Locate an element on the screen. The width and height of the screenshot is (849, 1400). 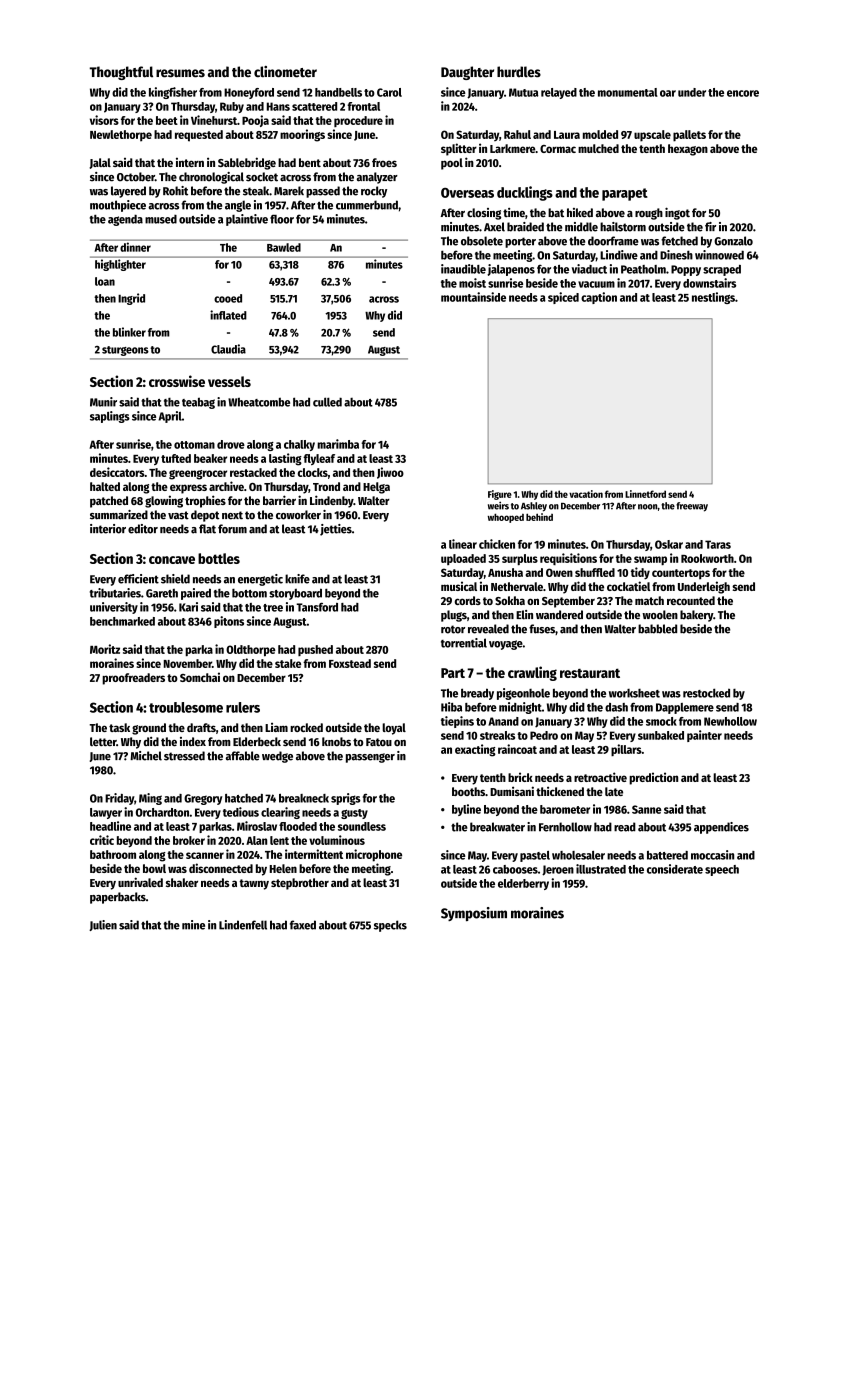
broker is located at coordinates (189, 840).
